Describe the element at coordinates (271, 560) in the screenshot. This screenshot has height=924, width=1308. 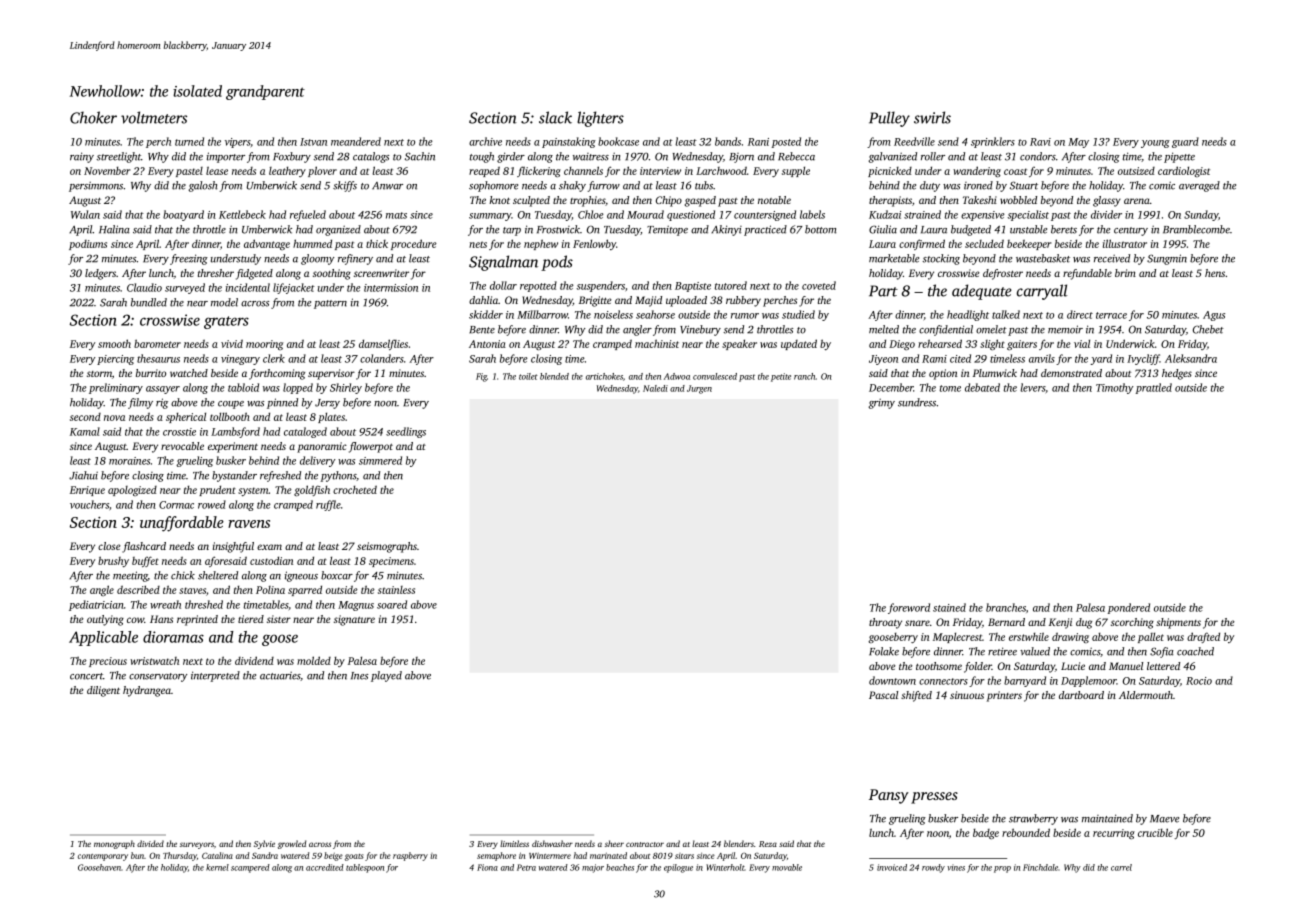
I see `custodian` at that location.
